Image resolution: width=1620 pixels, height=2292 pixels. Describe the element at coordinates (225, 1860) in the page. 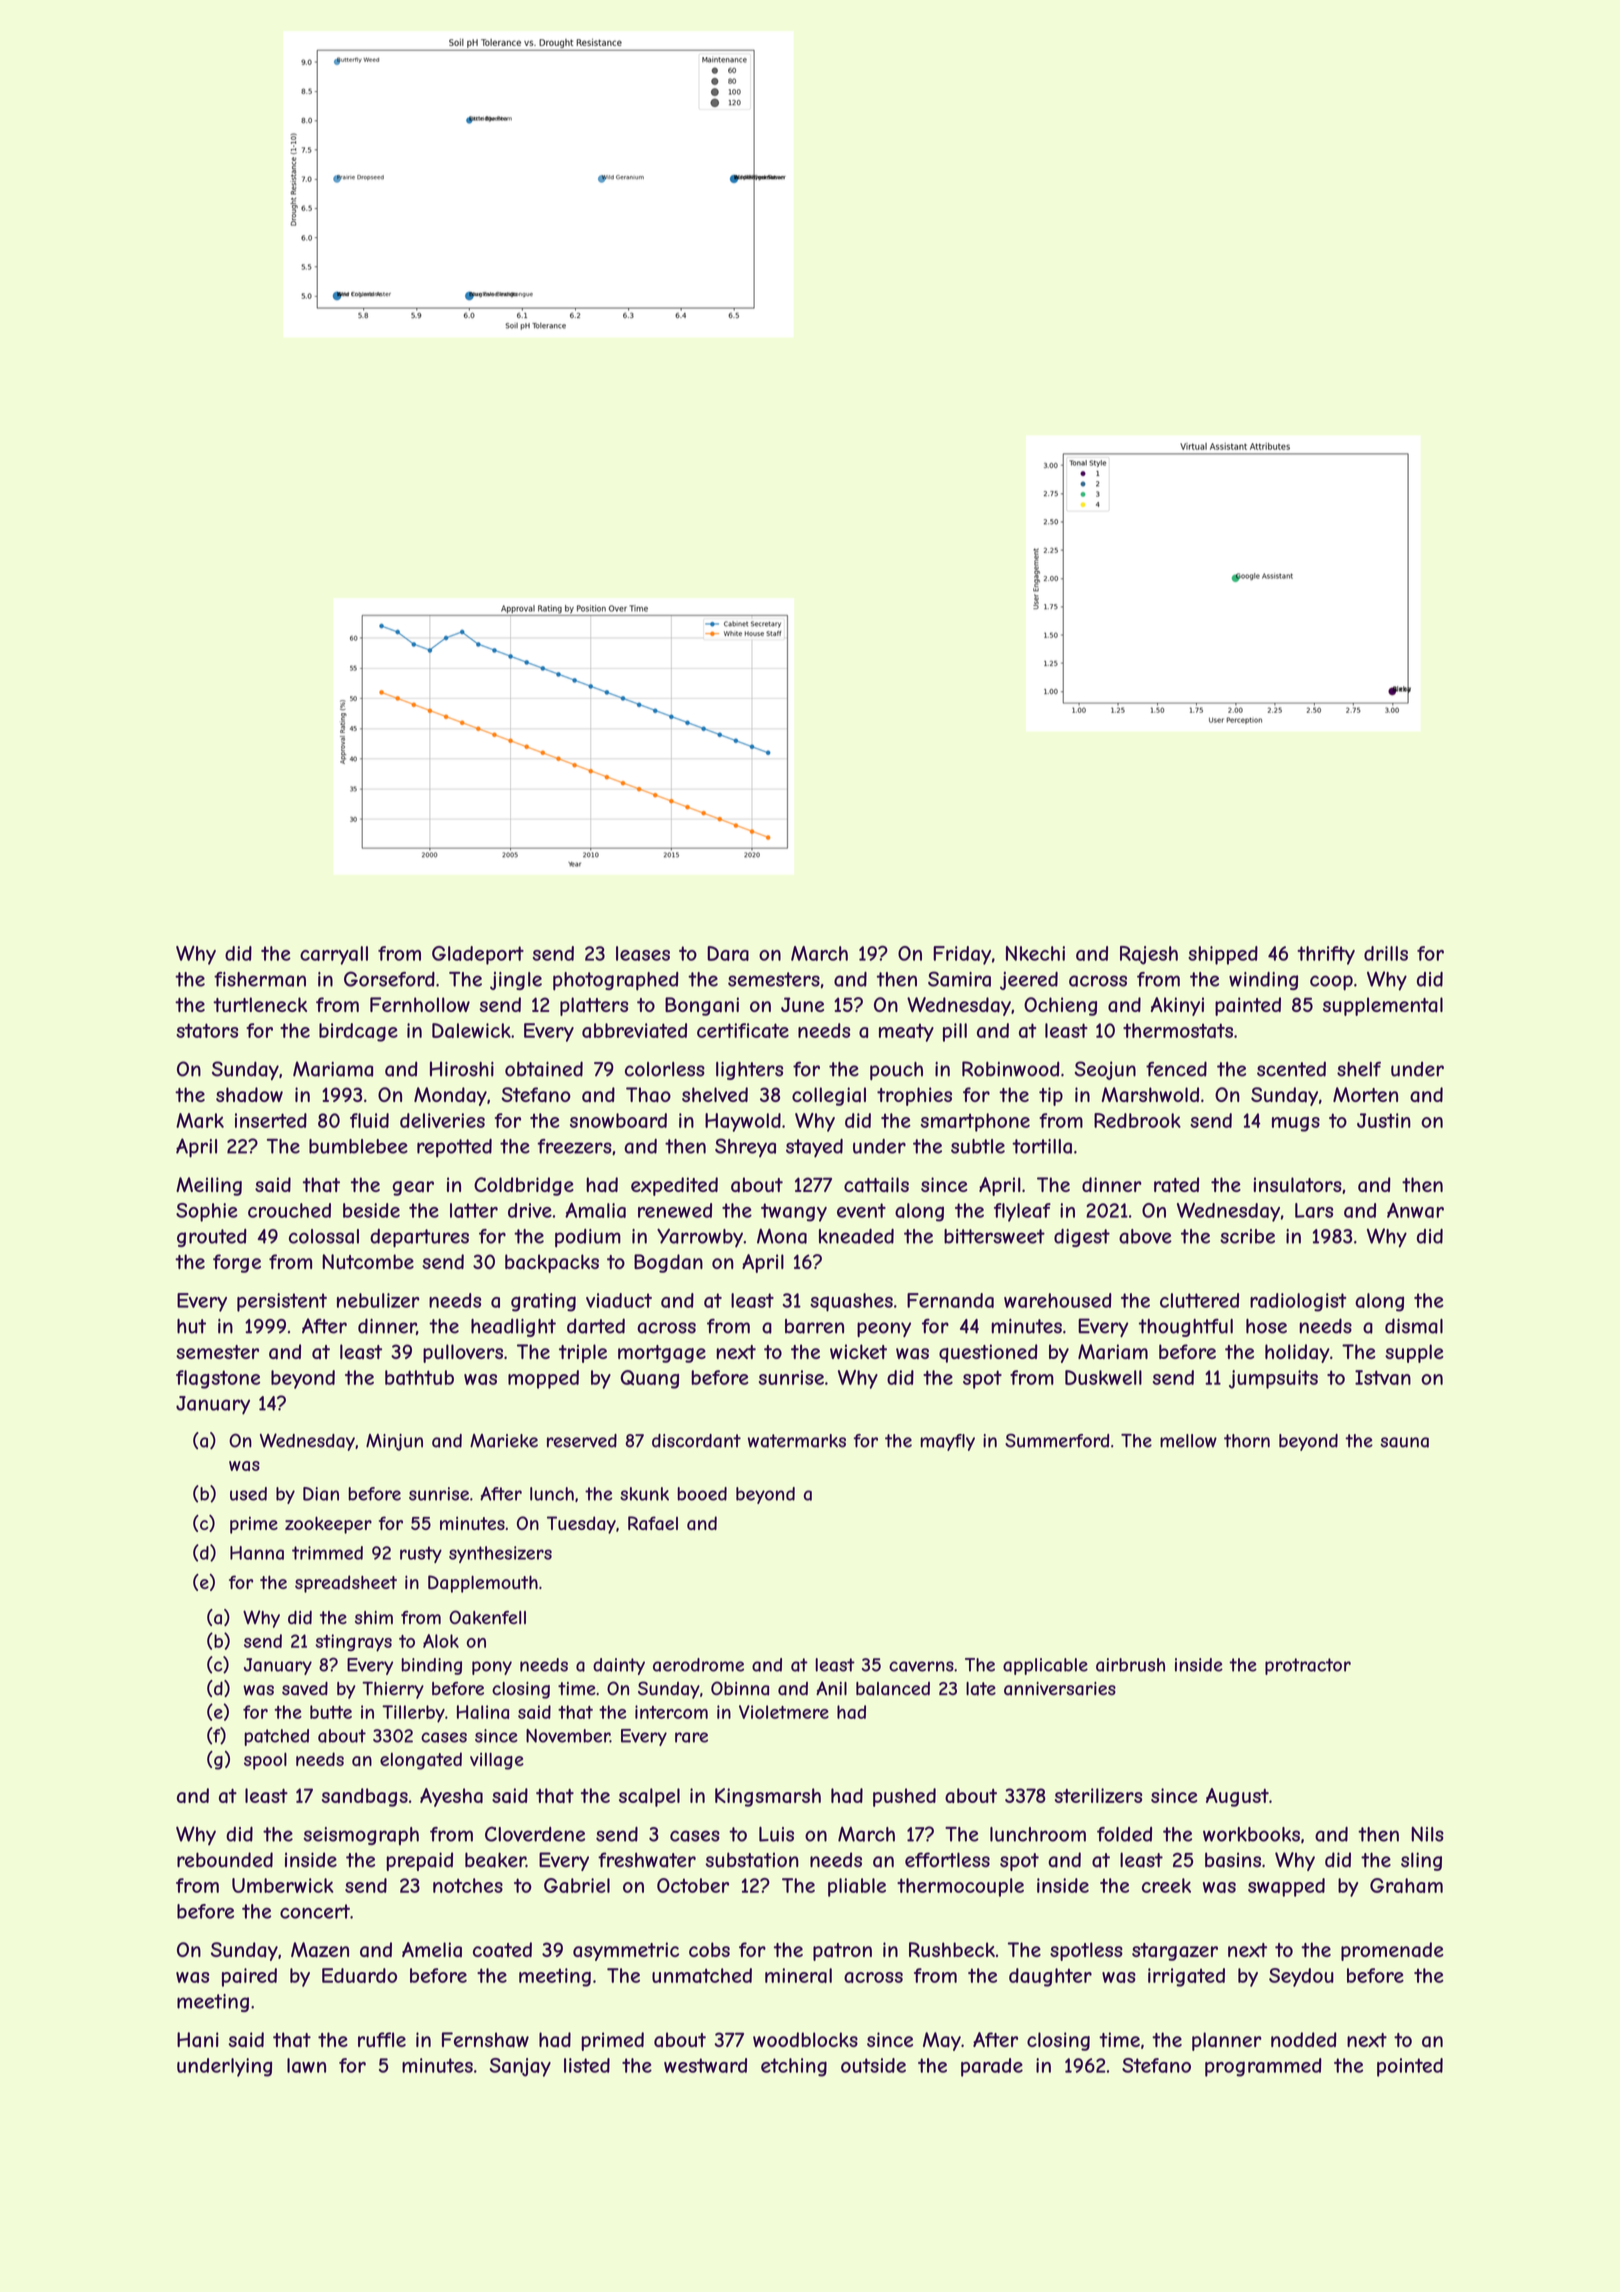

I see `rebounded` at that location.
